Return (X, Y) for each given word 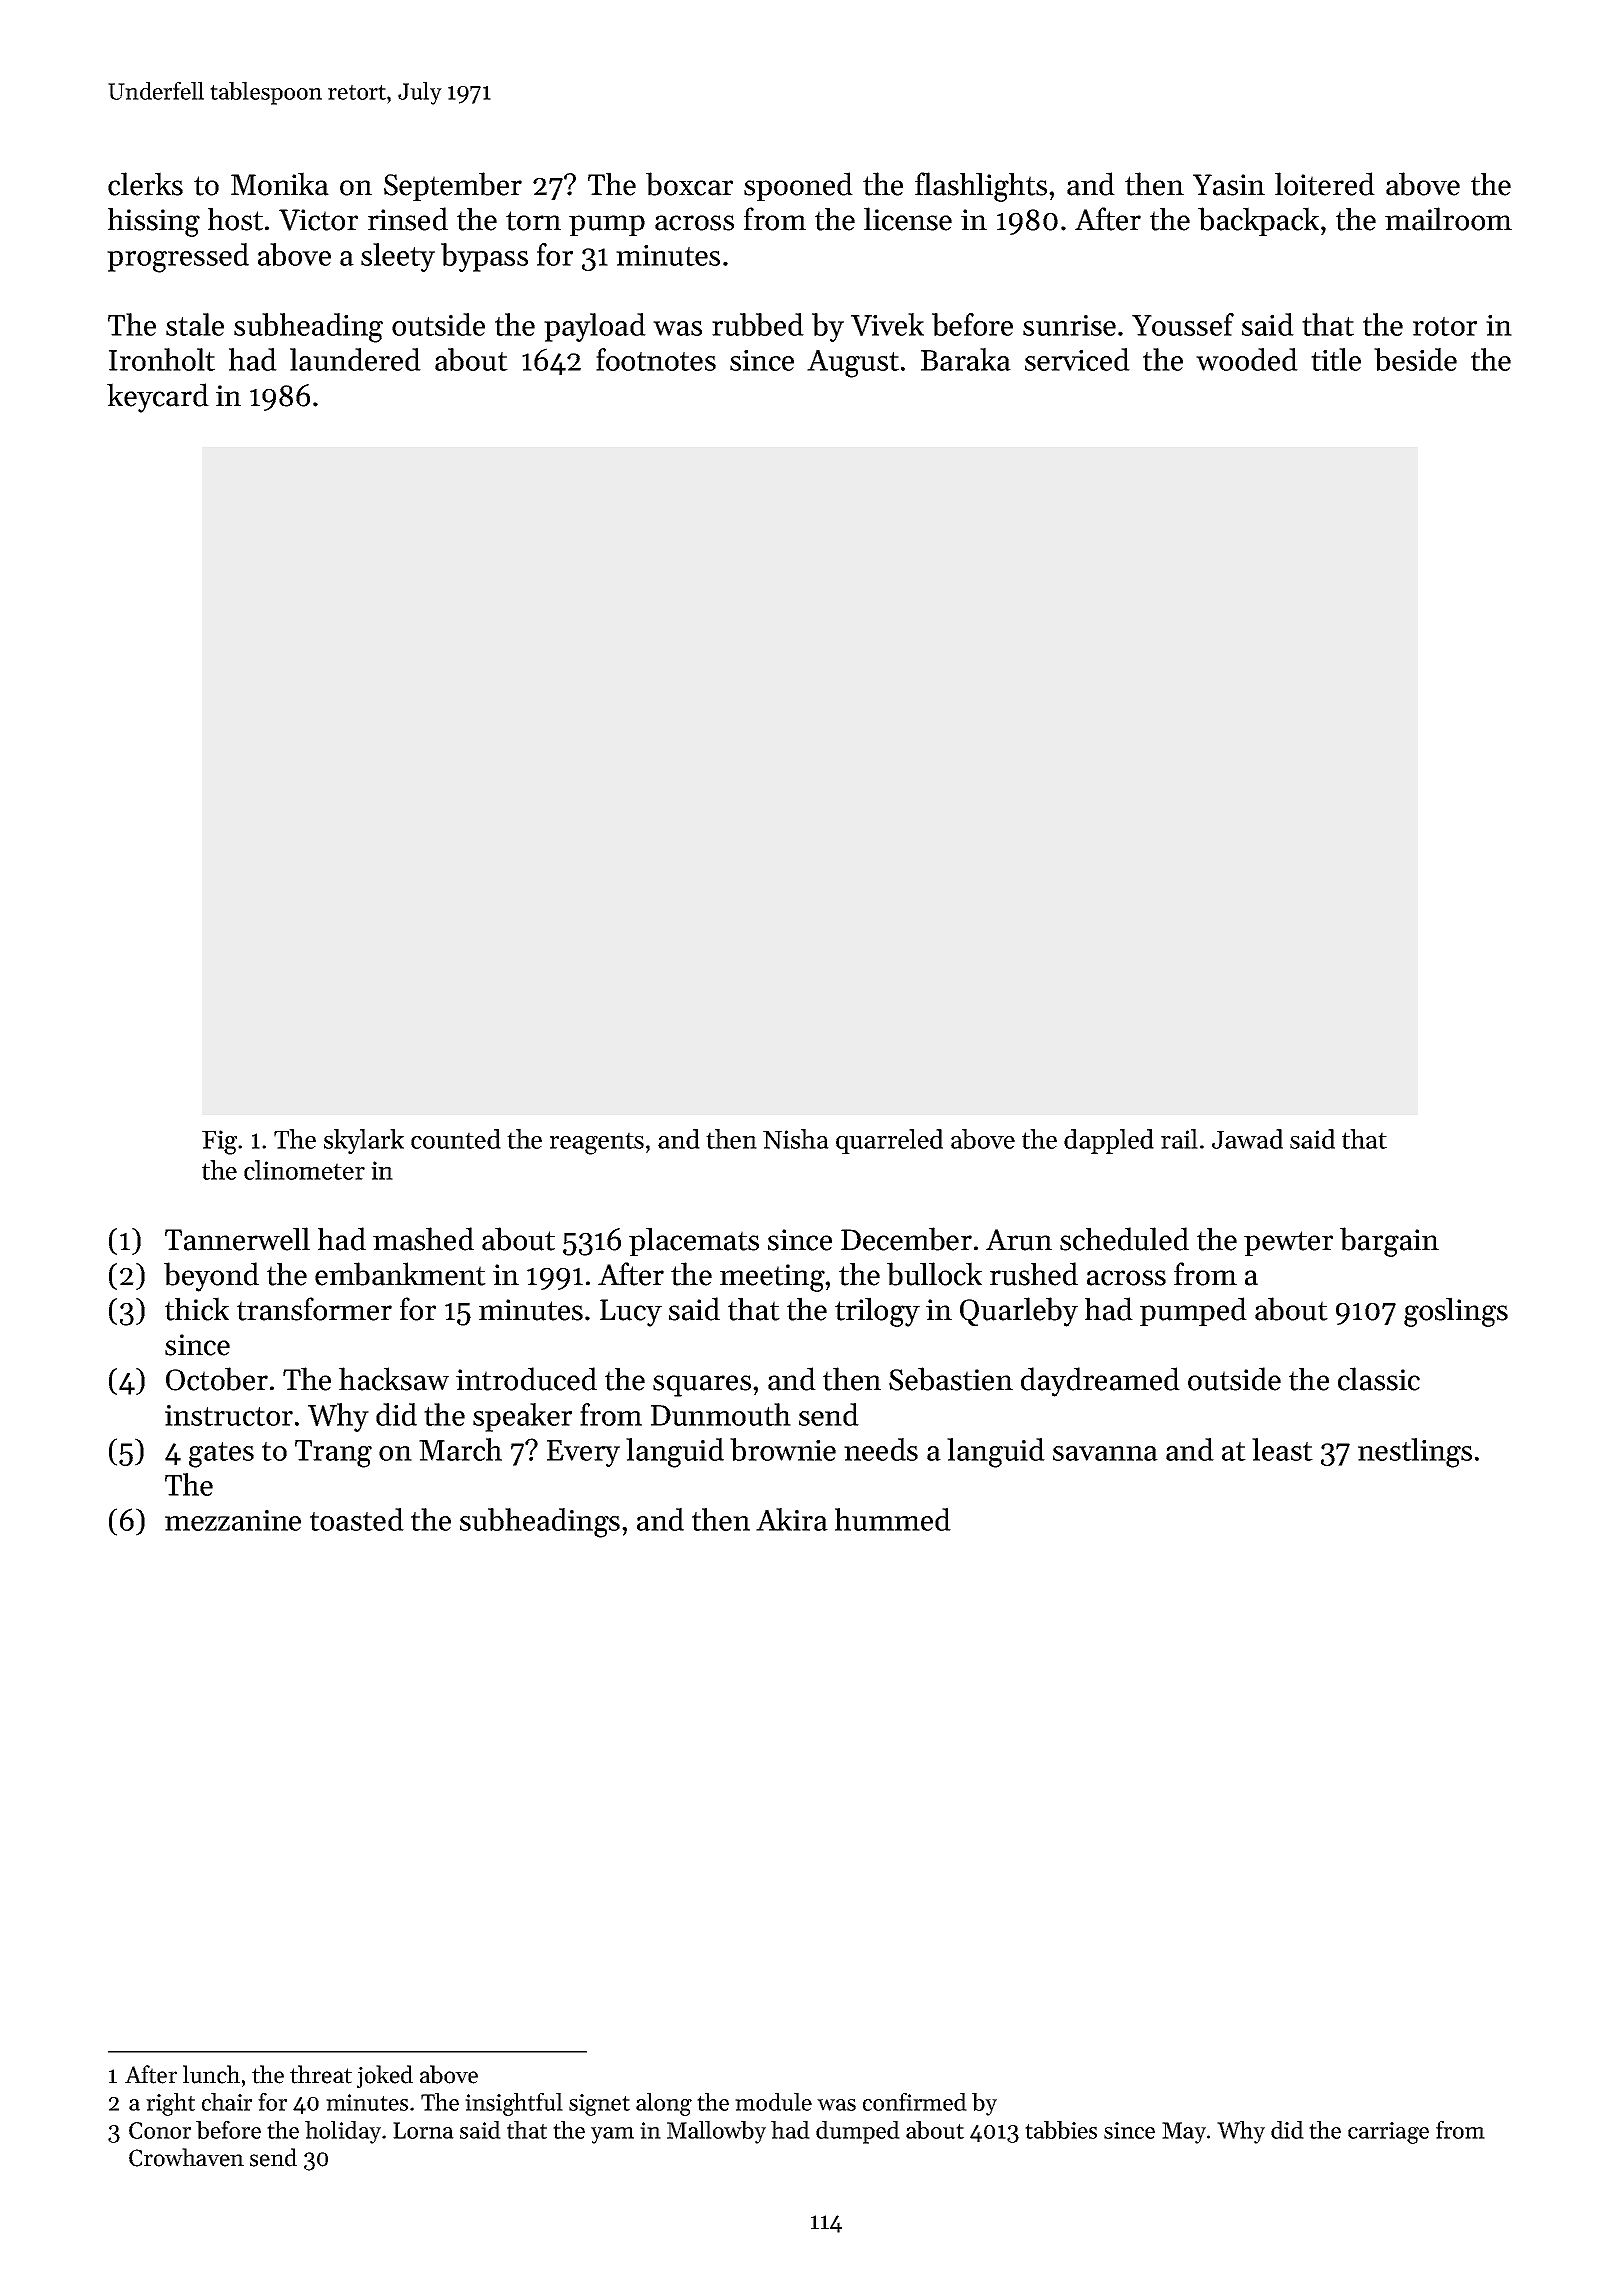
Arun (1019, 1240)
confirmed (915, 2101)
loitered (1325, 184)
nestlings (1415, 1453)
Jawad (1247, 1139)
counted (456, 1139)
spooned (798, 186)
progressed (178, 258)
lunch (211, 2074)
